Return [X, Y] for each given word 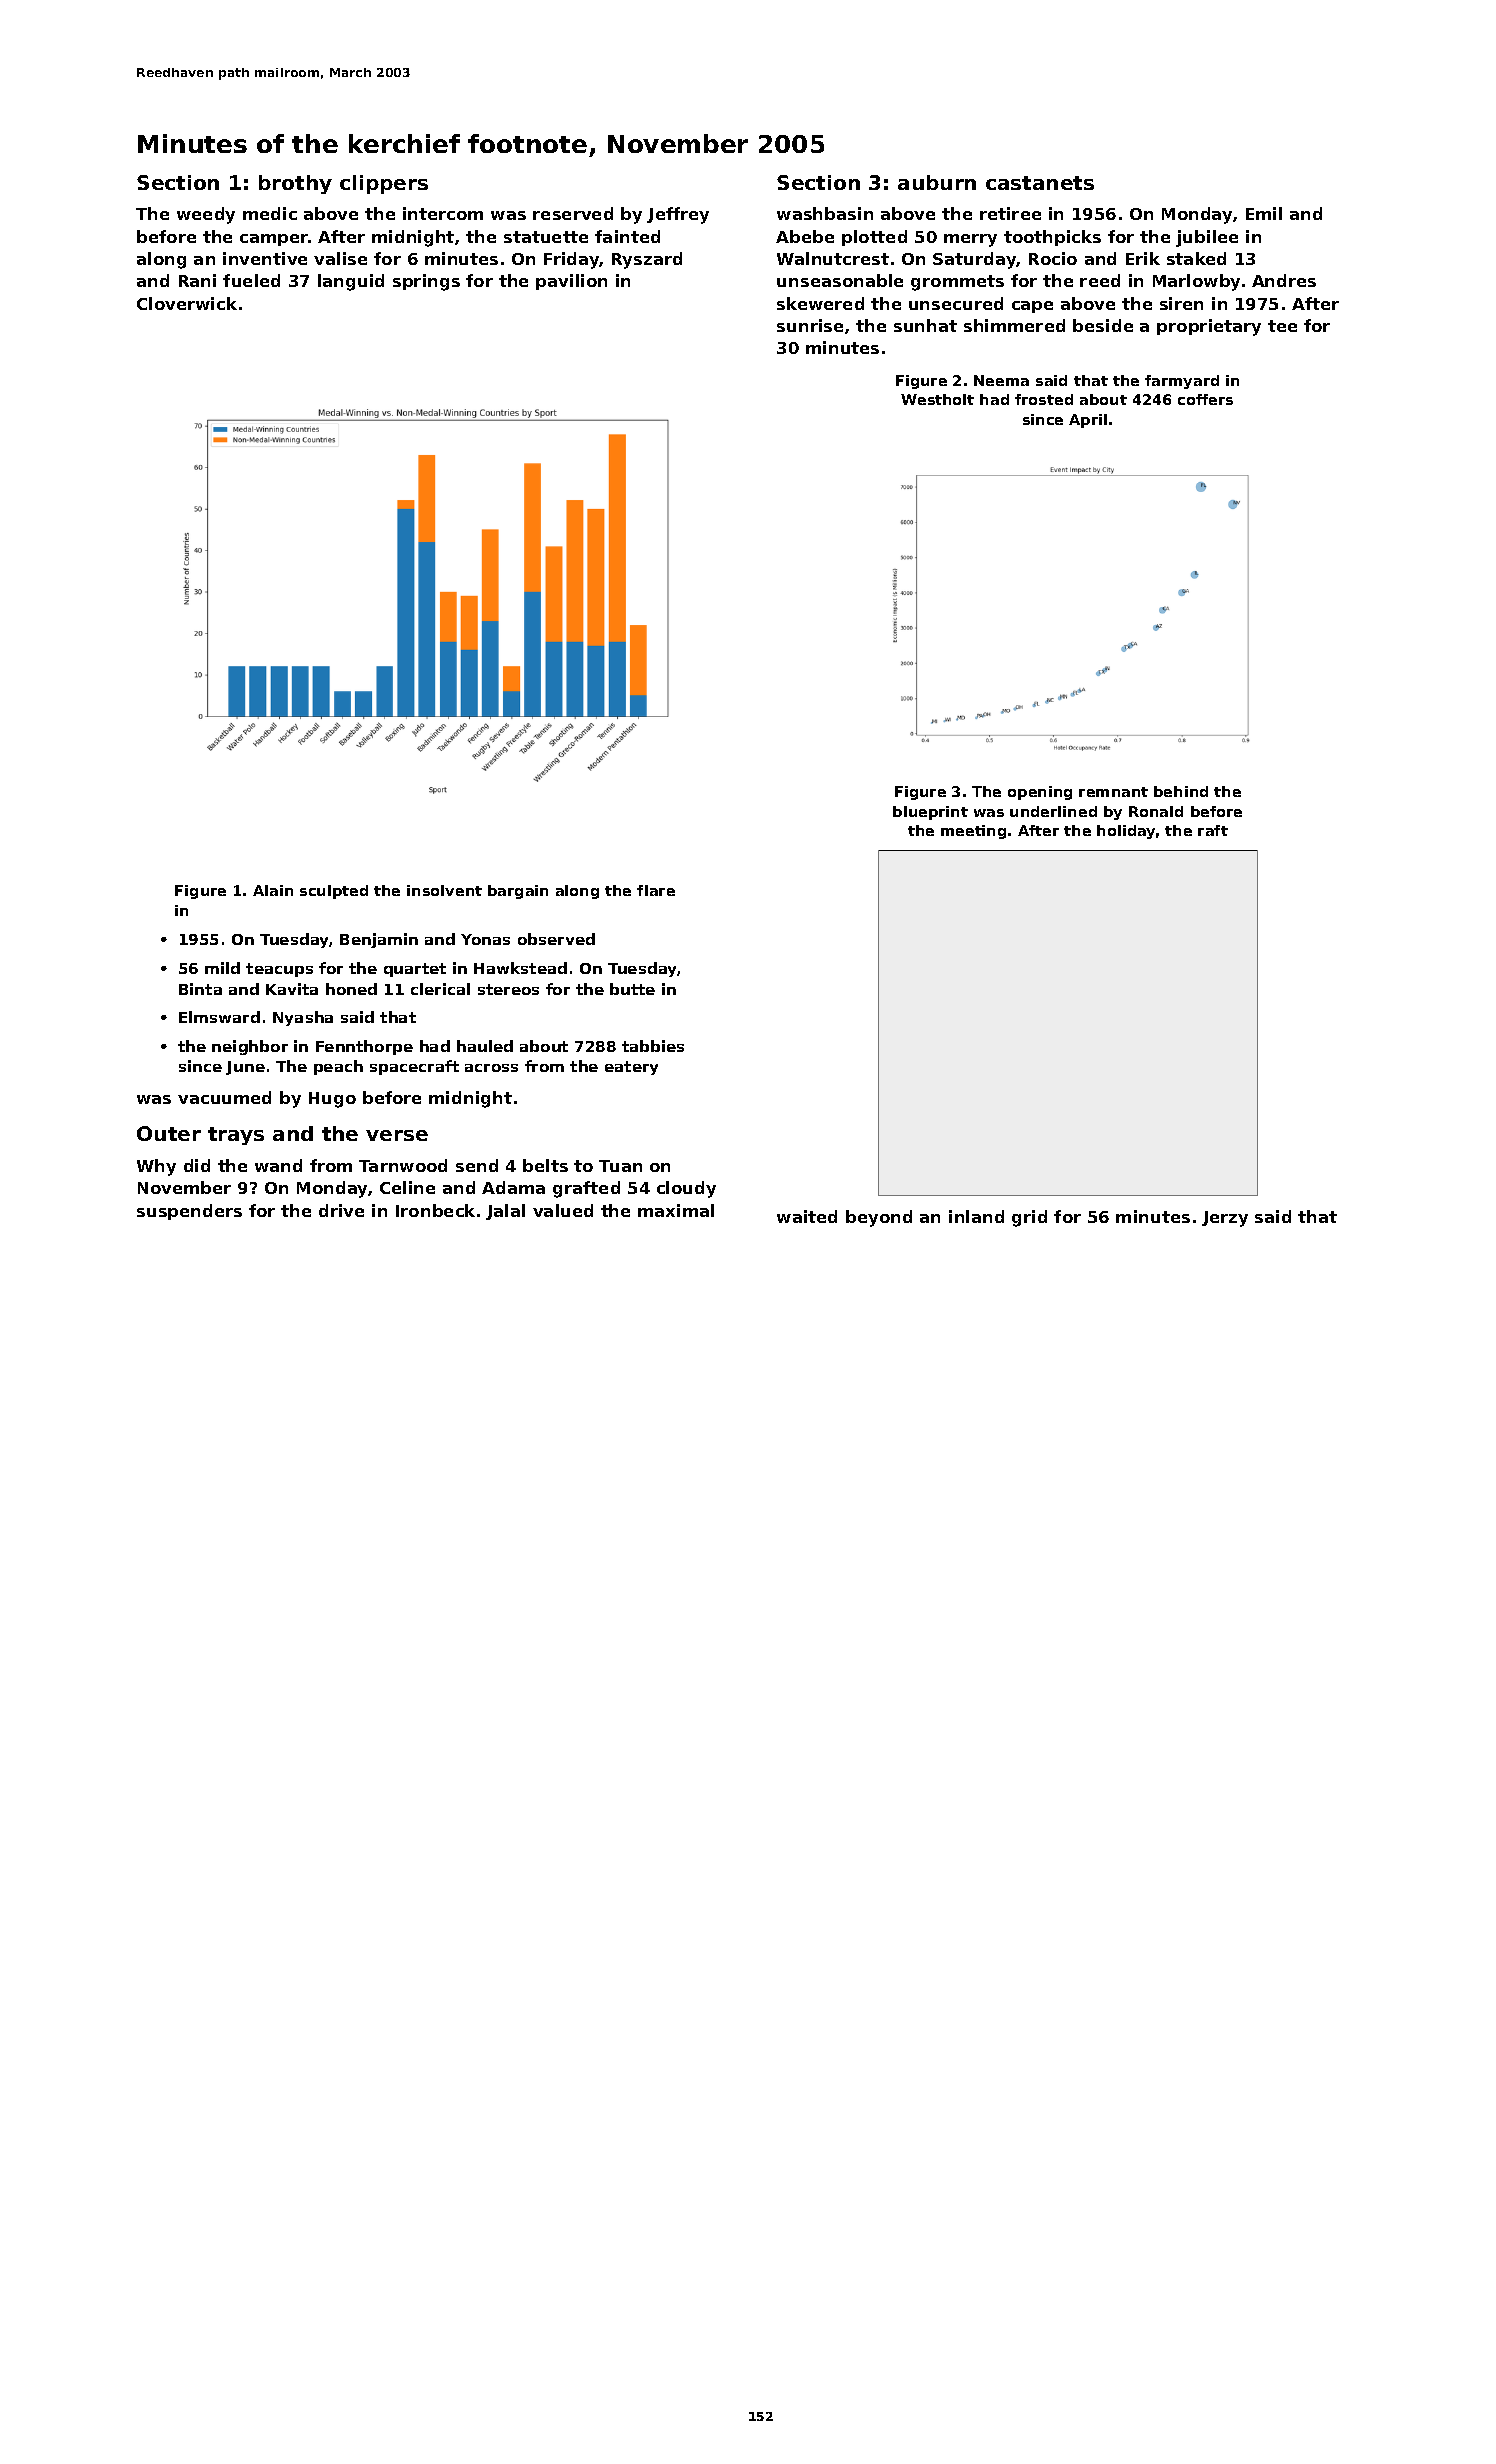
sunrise [810, 325]
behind [1181, 791]
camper [274, 240]
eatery [631, 1068]
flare [656, 890]
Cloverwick [187, 303]
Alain [273, 890]
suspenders [189, 1212]
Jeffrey [678, 215]
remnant [1113, 792]
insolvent [444, 890]
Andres [1284, 280]
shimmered [1014, 325]
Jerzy [1225, 1219]
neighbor [250, 1047]
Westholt [937, 399]
